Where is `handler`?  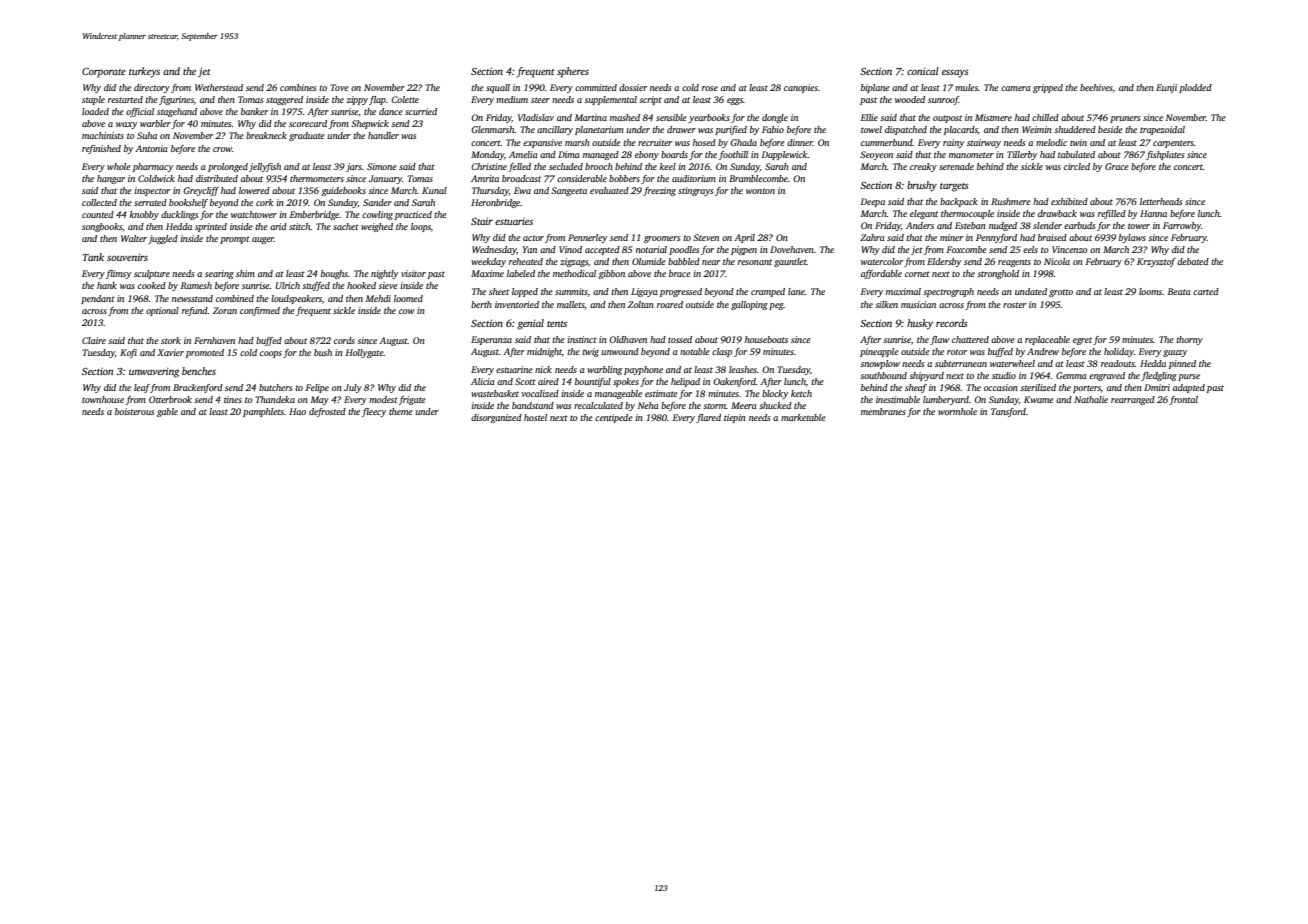
handler is located at coordinates (383, 135).
